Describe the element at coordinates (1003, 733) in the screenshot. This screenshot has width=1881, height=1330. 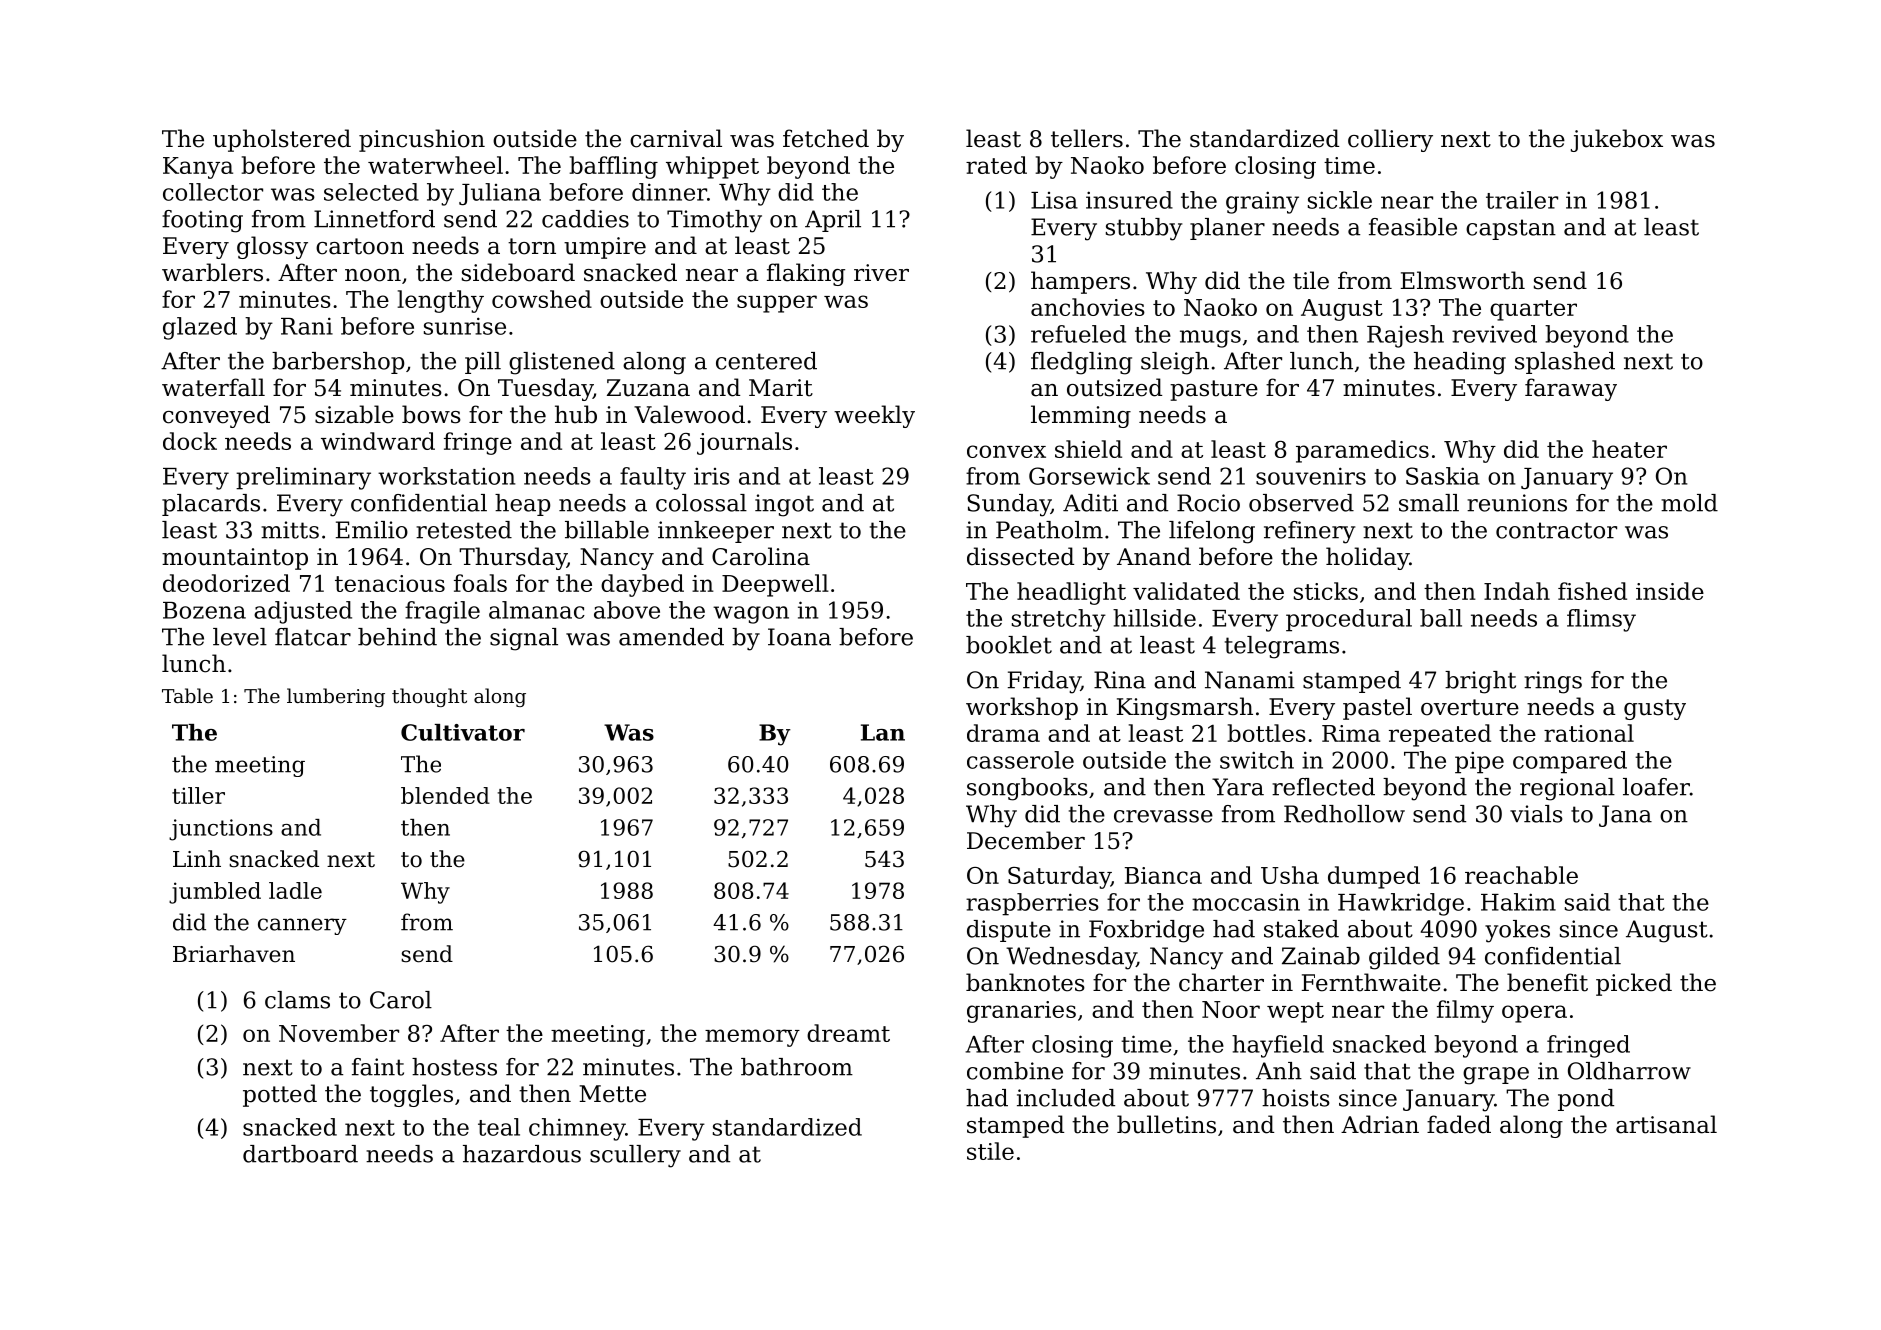
I see `drama` at that location.
